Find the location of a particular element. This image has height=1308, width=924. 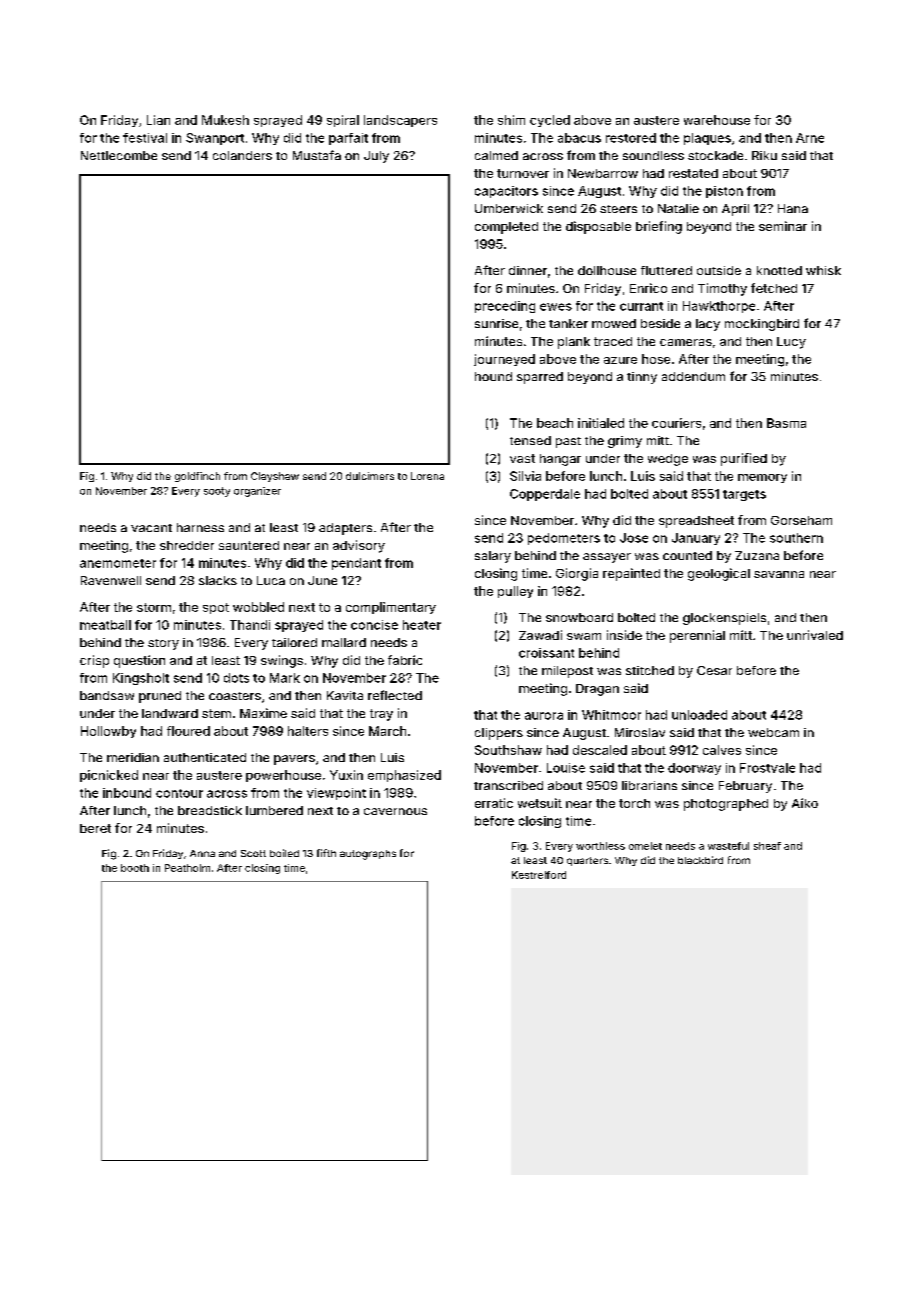

landscapers is located at coordinates (400, 121).
